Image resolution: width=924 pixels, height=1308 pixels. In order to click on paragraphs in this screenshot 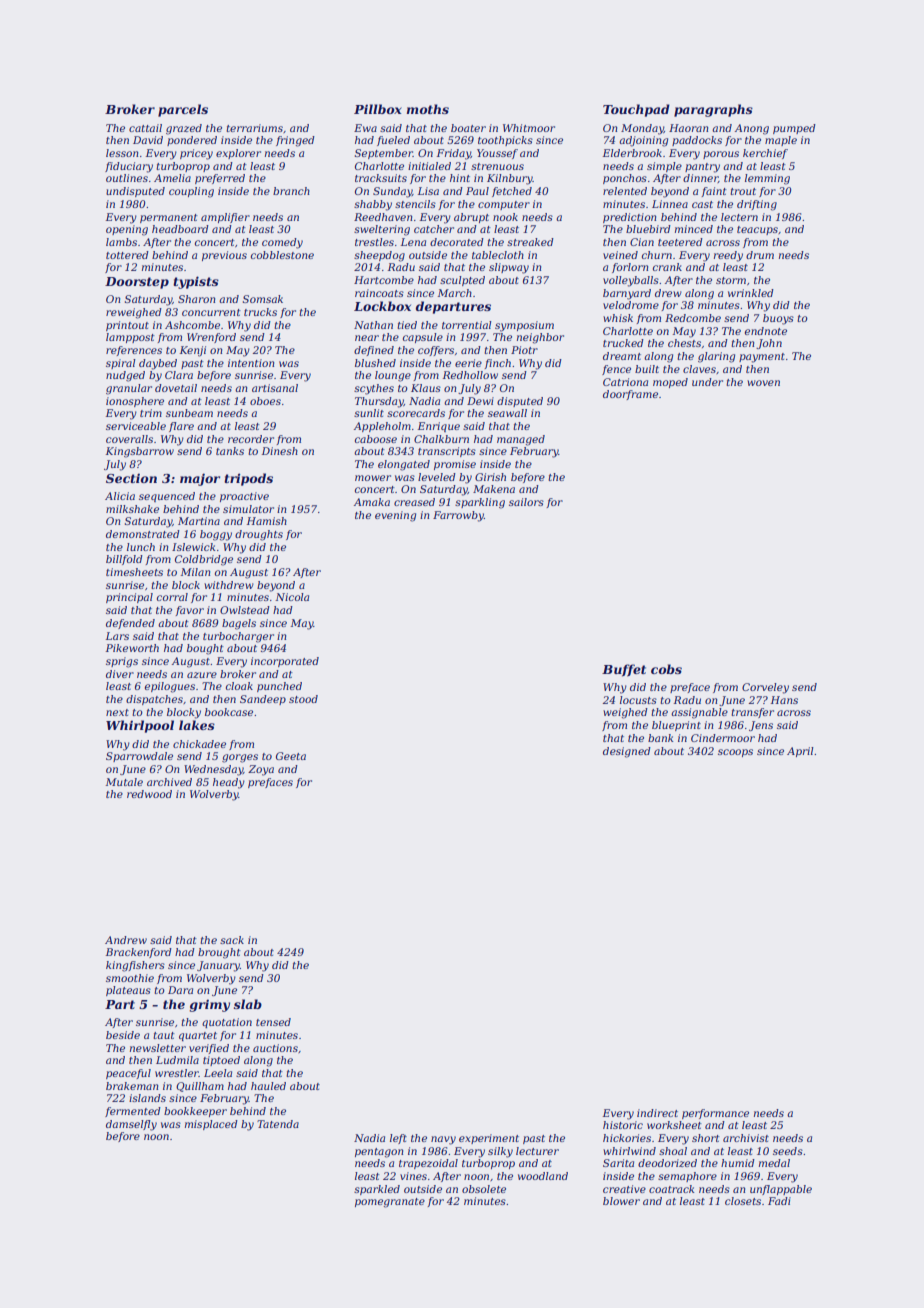, I will do `click(713, 110)`.
